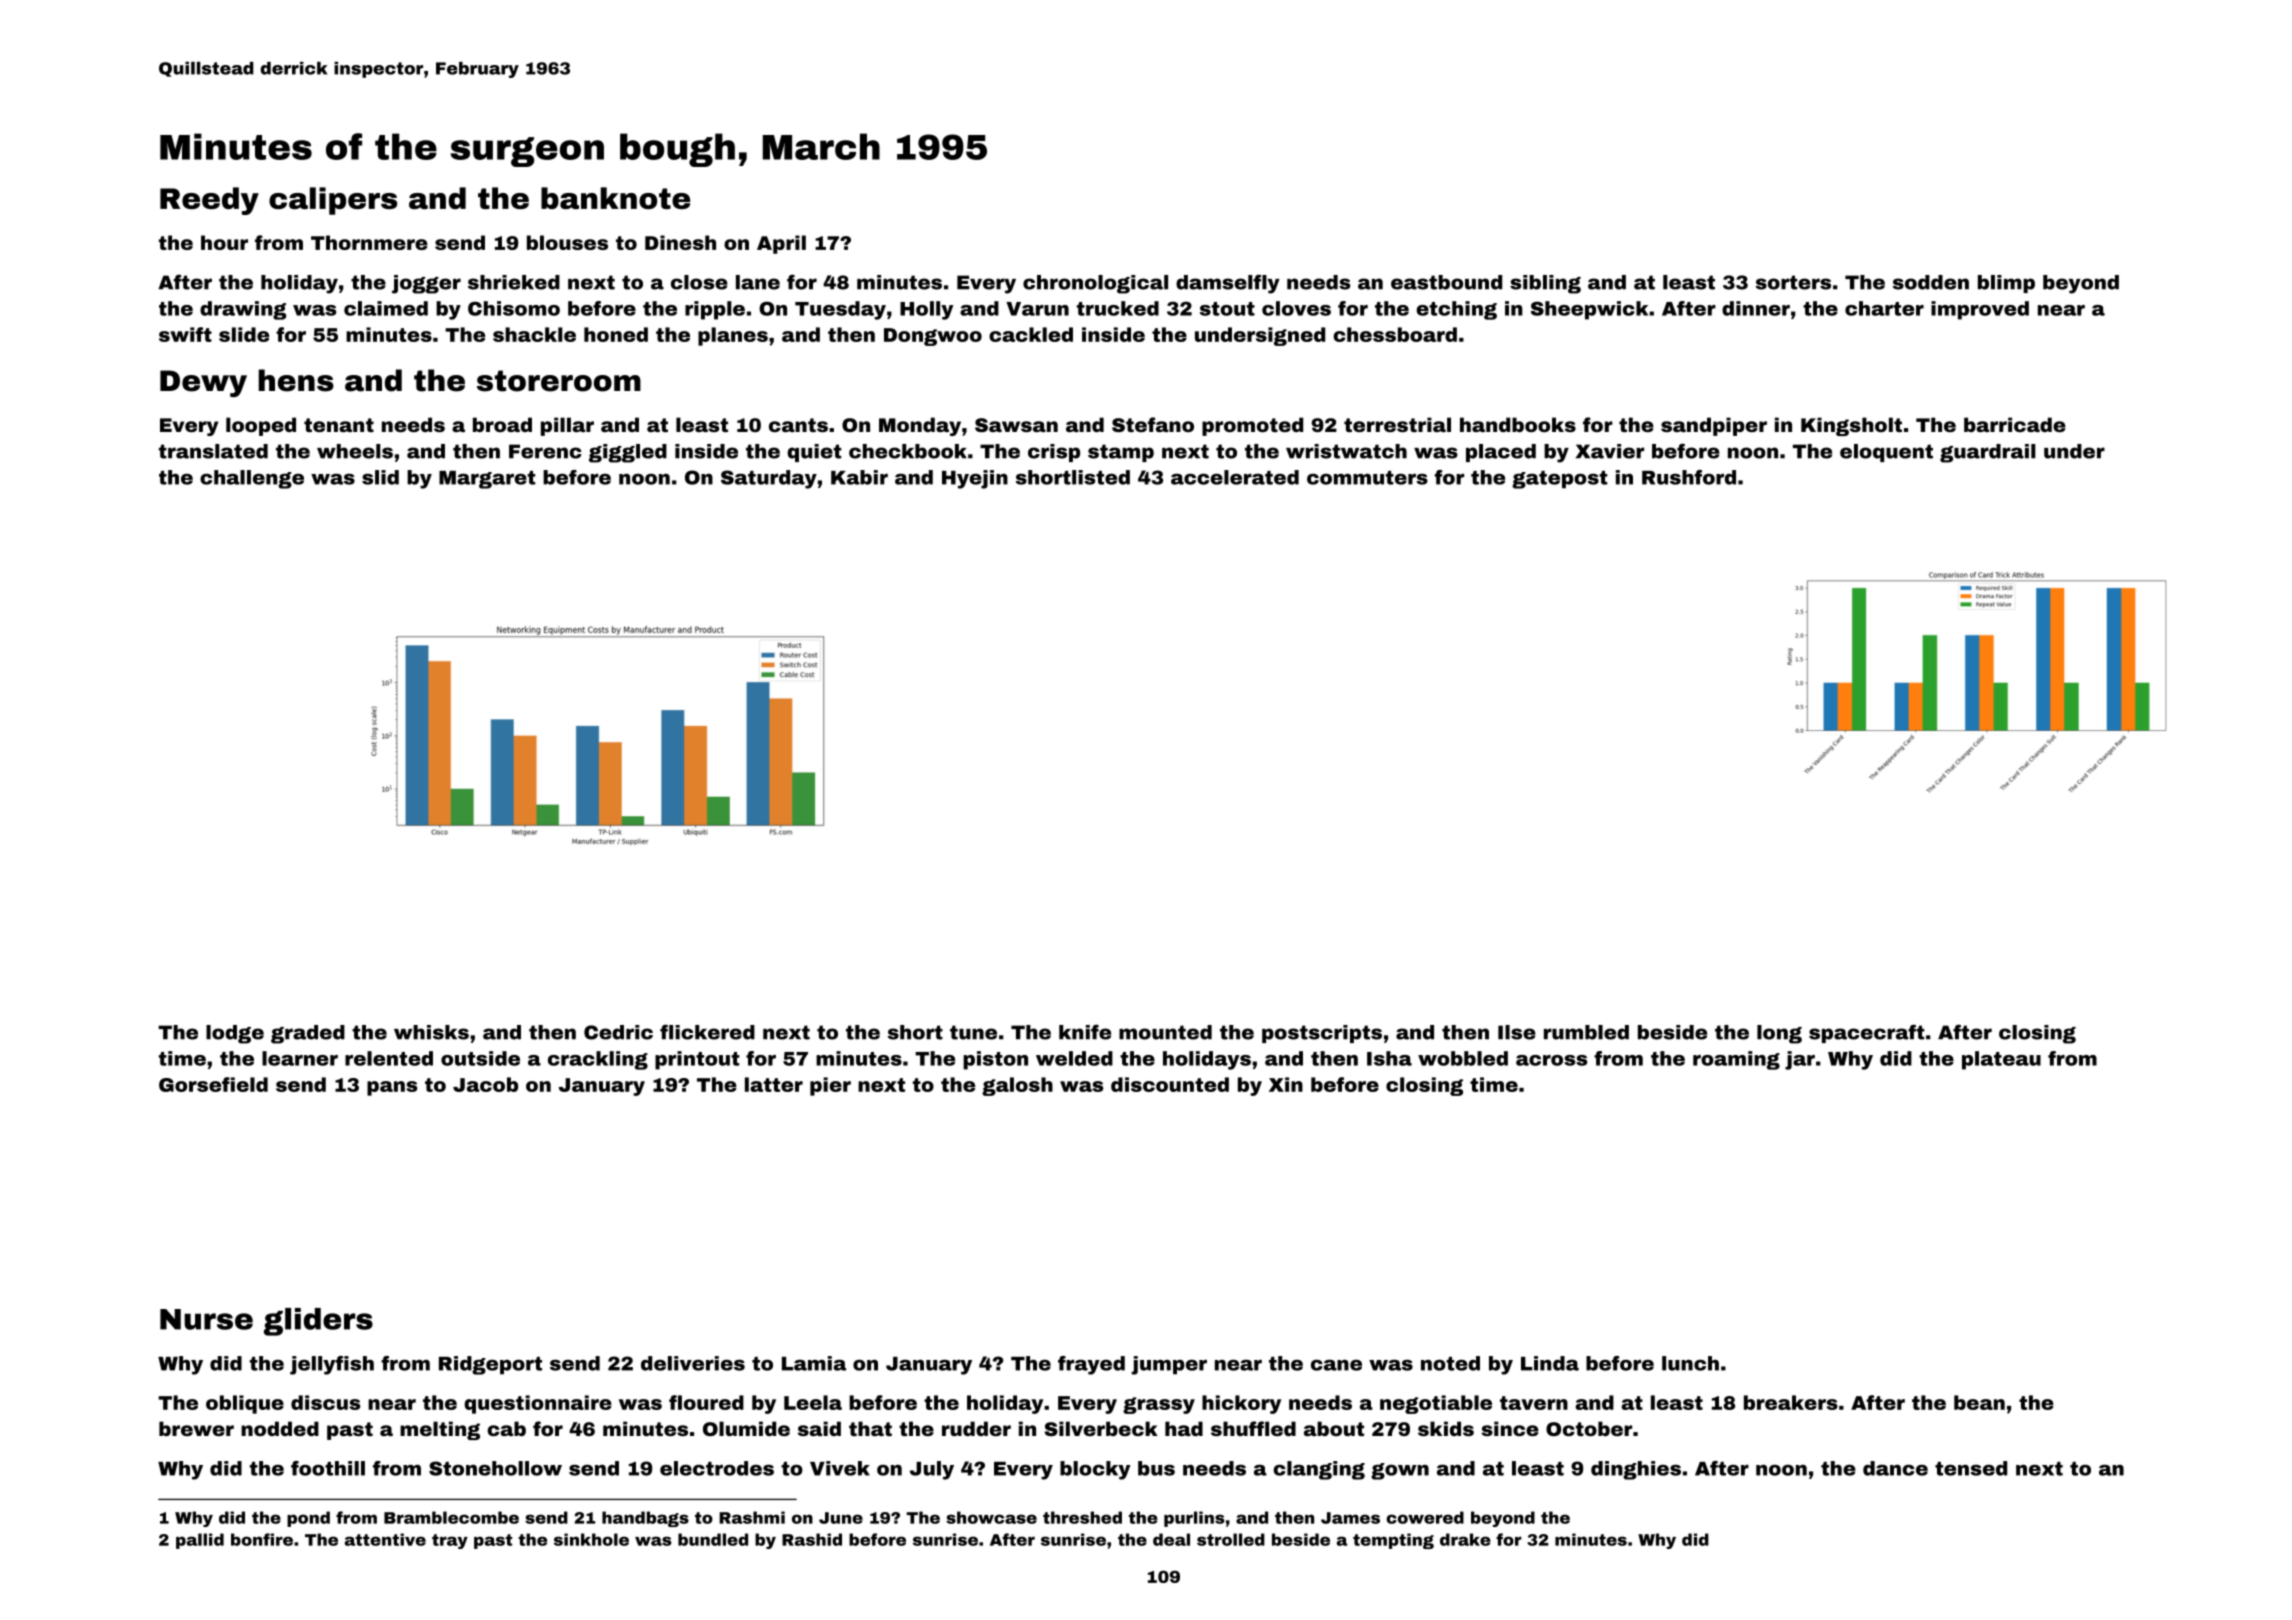  I want to click on eastbound, so click(1446, 282).
